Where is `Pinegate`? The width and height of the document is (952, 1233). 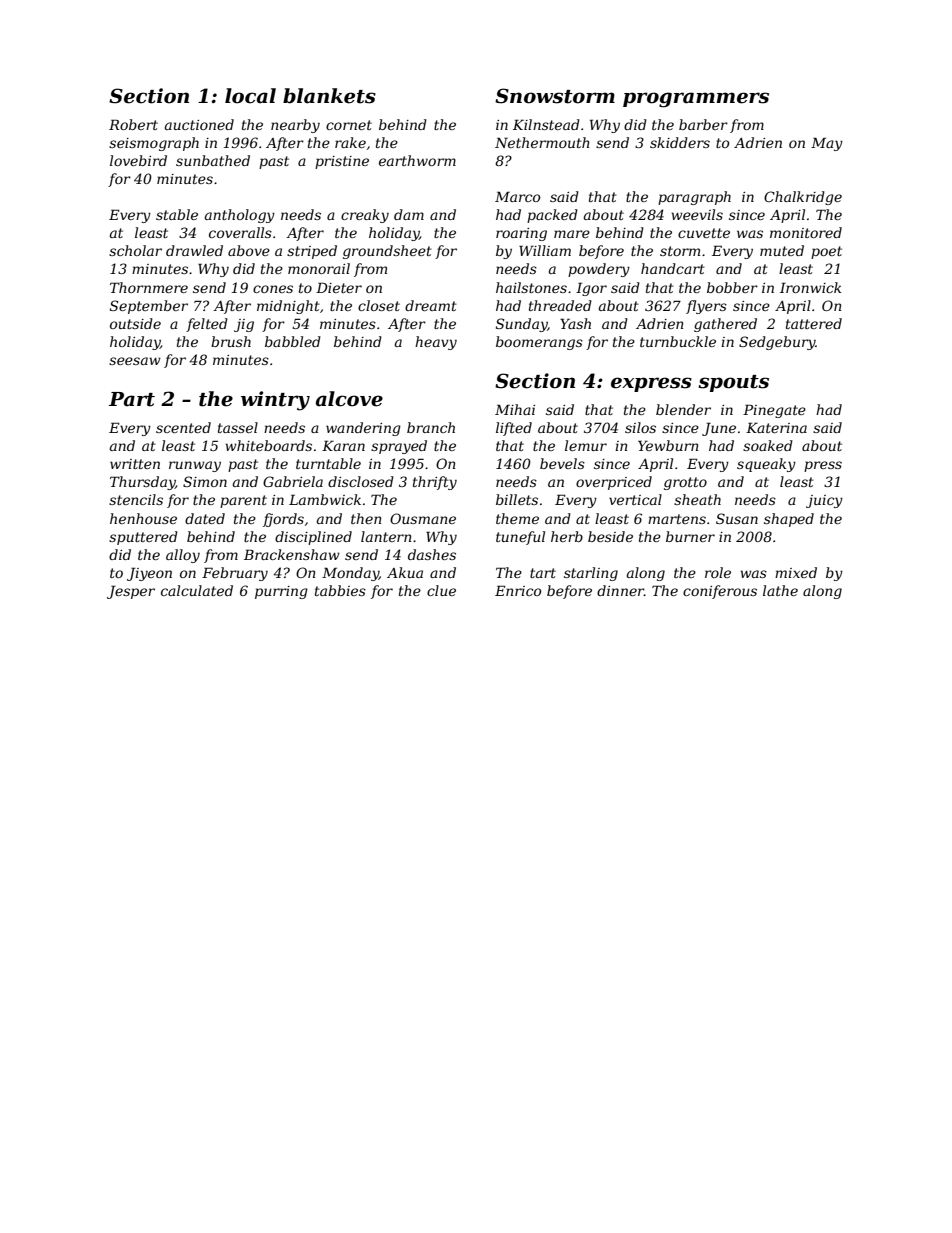
Pinegate is located at coordinates (774, 411).
